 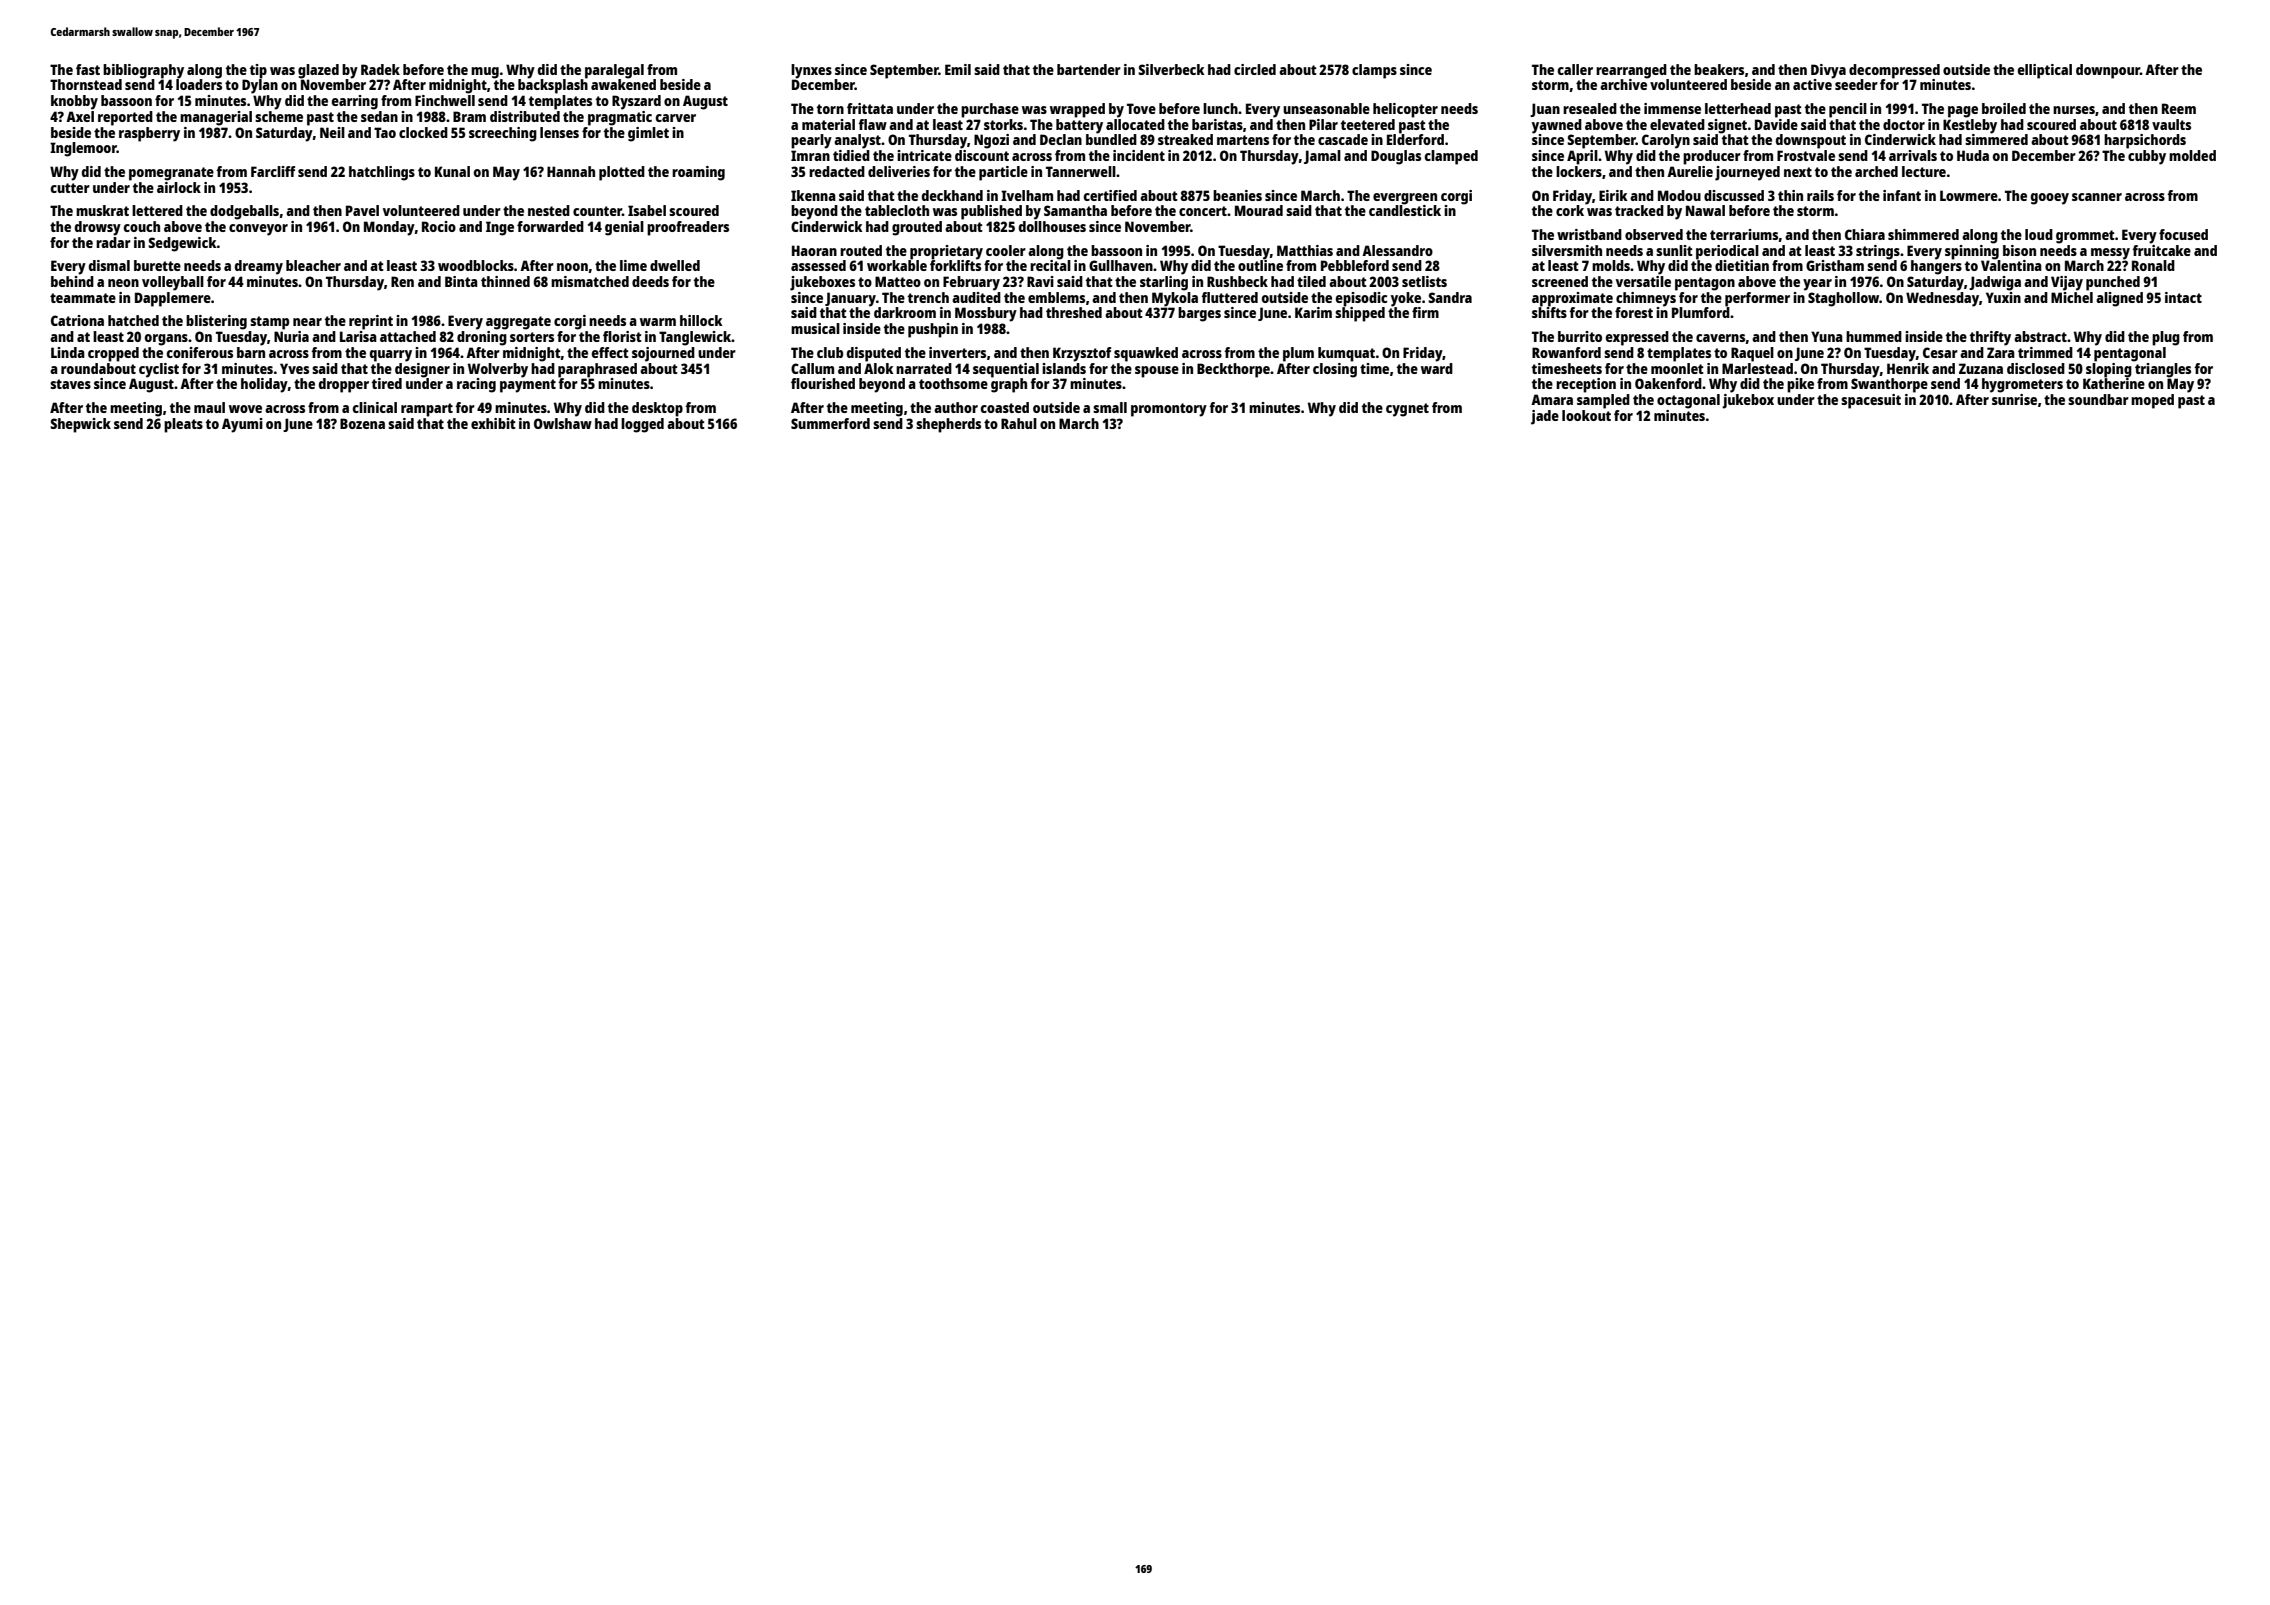 What do you see at coordinates (242, 425) in the screenshot?
I see `Ayumi` at bounding box center [242, 425].
